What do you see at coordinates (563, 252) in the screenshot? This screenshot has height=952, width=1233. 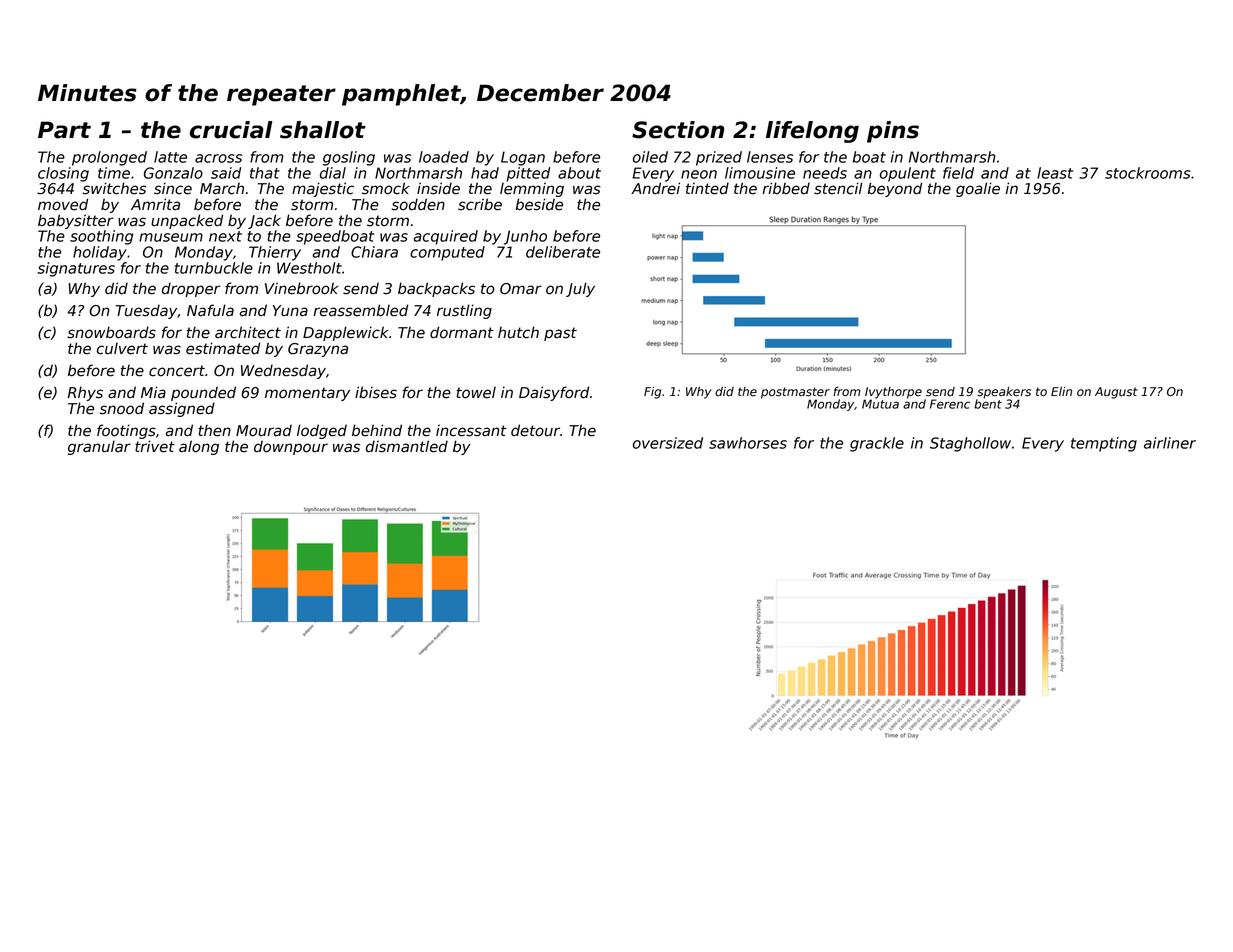 I see `deliberate` at bounding box center [563, 252].
